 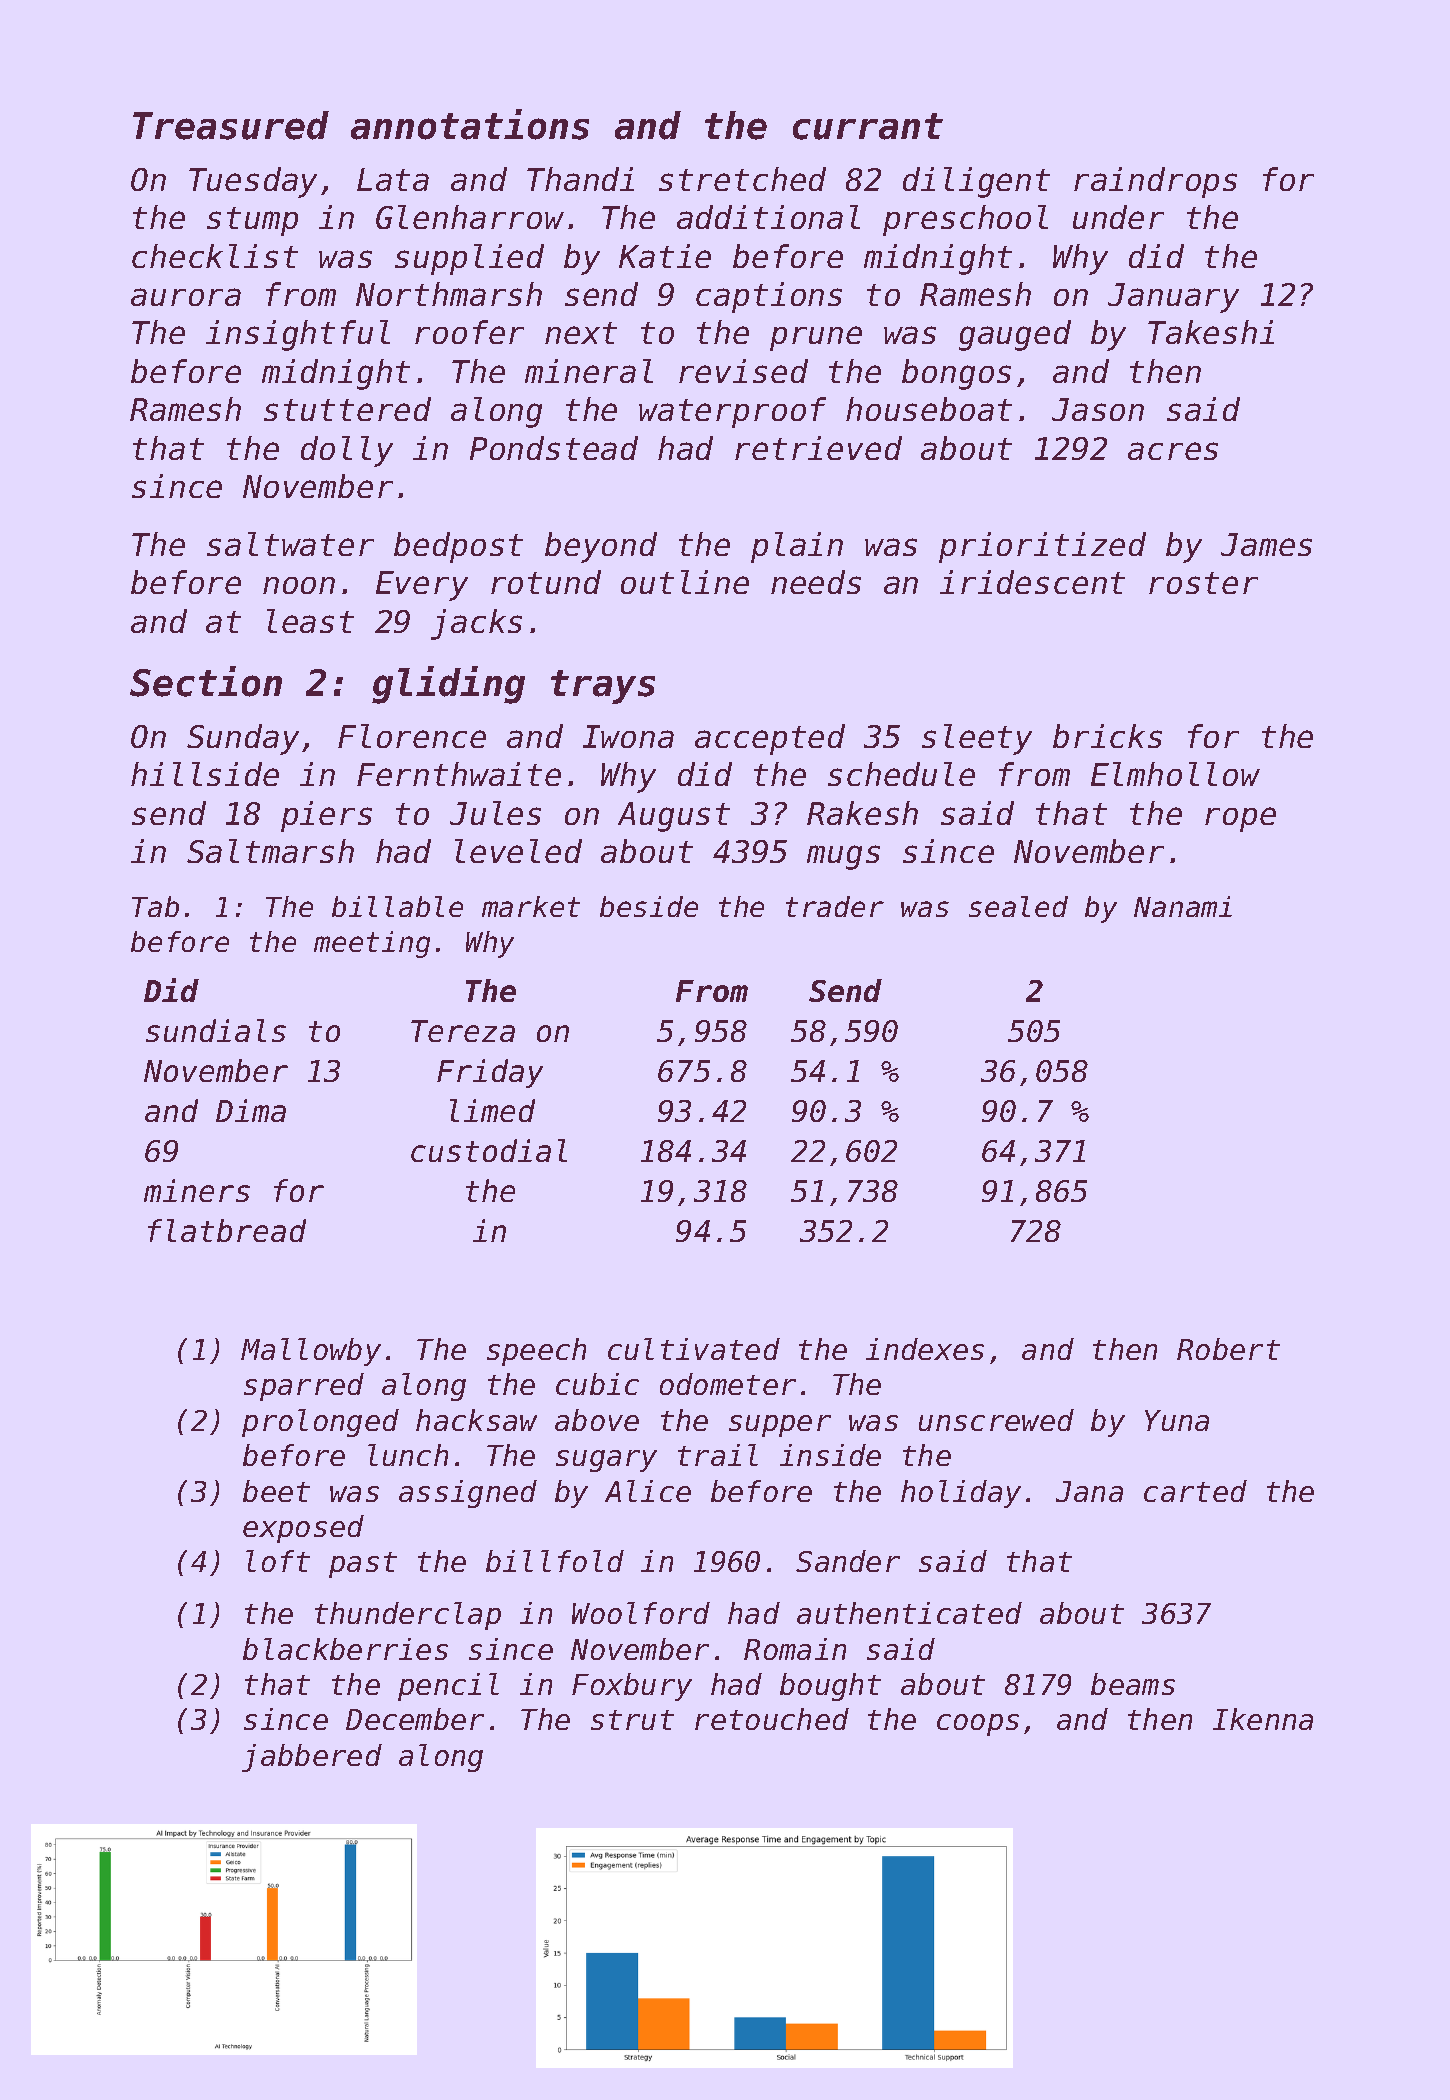 What do you see at coordinates (372, 944) in the page?
I see `meeting` at bounding box center [372, 944].
